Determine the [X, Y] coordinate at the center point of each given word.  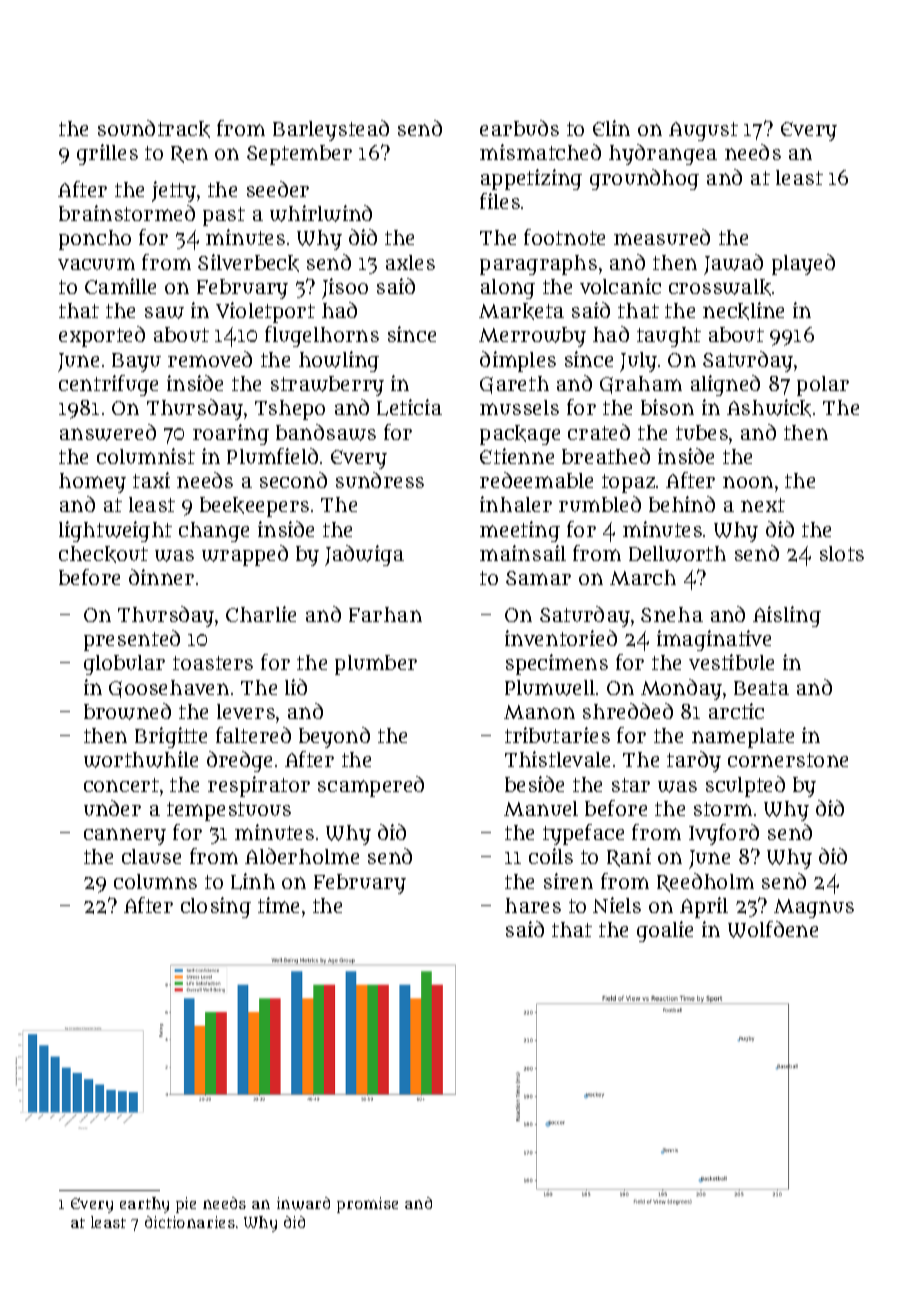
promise [367, 1205]
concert [121, 785]
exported [102, 336]
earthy [144, 1205]
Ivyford [724, 834]
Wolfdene [773, 929]
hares [533, 905]
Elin [611, 128]
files [500, 201]
